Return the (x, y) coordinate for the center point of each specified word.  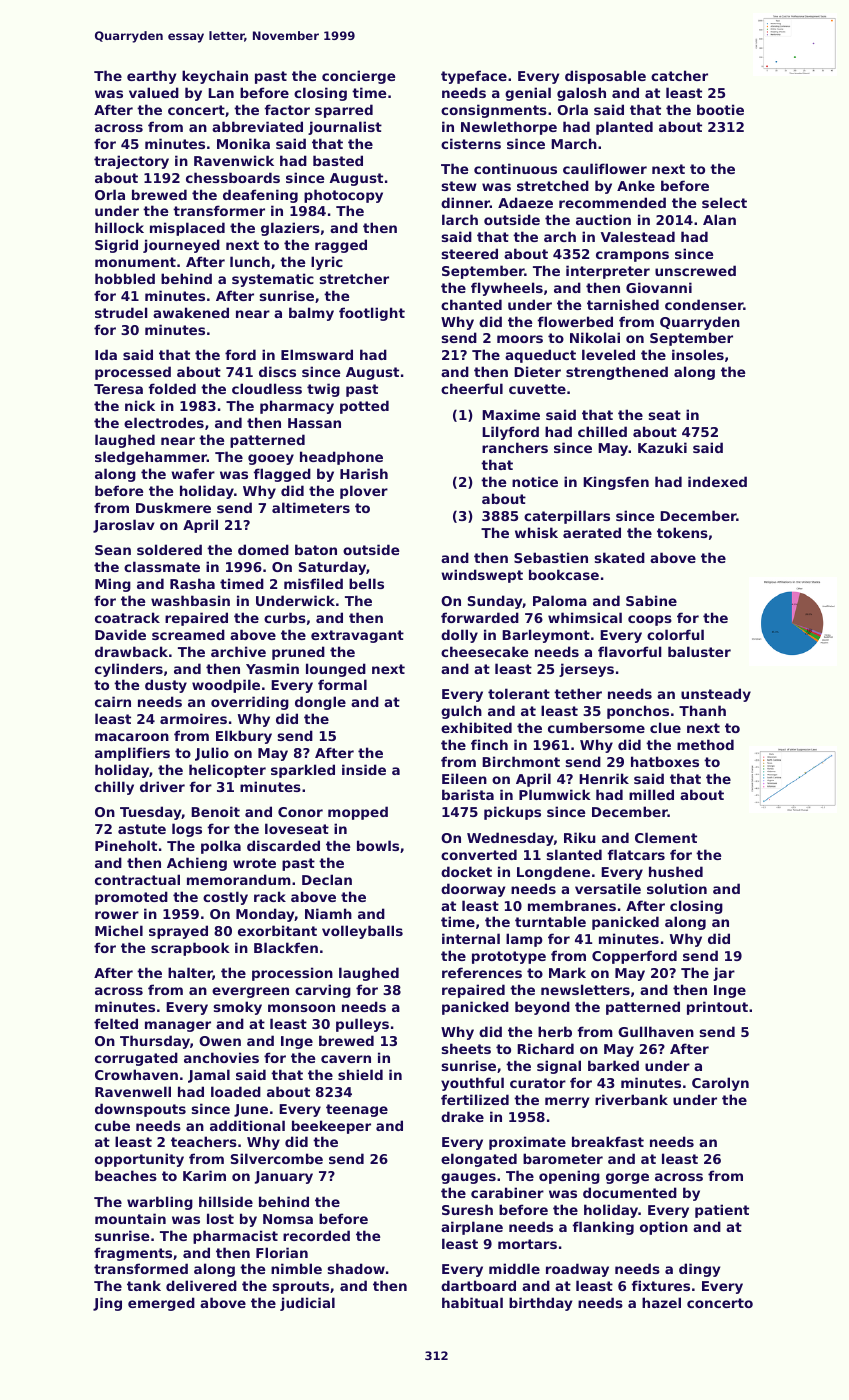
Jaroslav (124, 526)
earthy (151, 77)
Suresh (467, 1209)
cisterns (471, 143)
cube (112, 1125)
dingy (699, 1270)
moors (520, 339)
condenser (704, 304)
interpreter (608, 272)
